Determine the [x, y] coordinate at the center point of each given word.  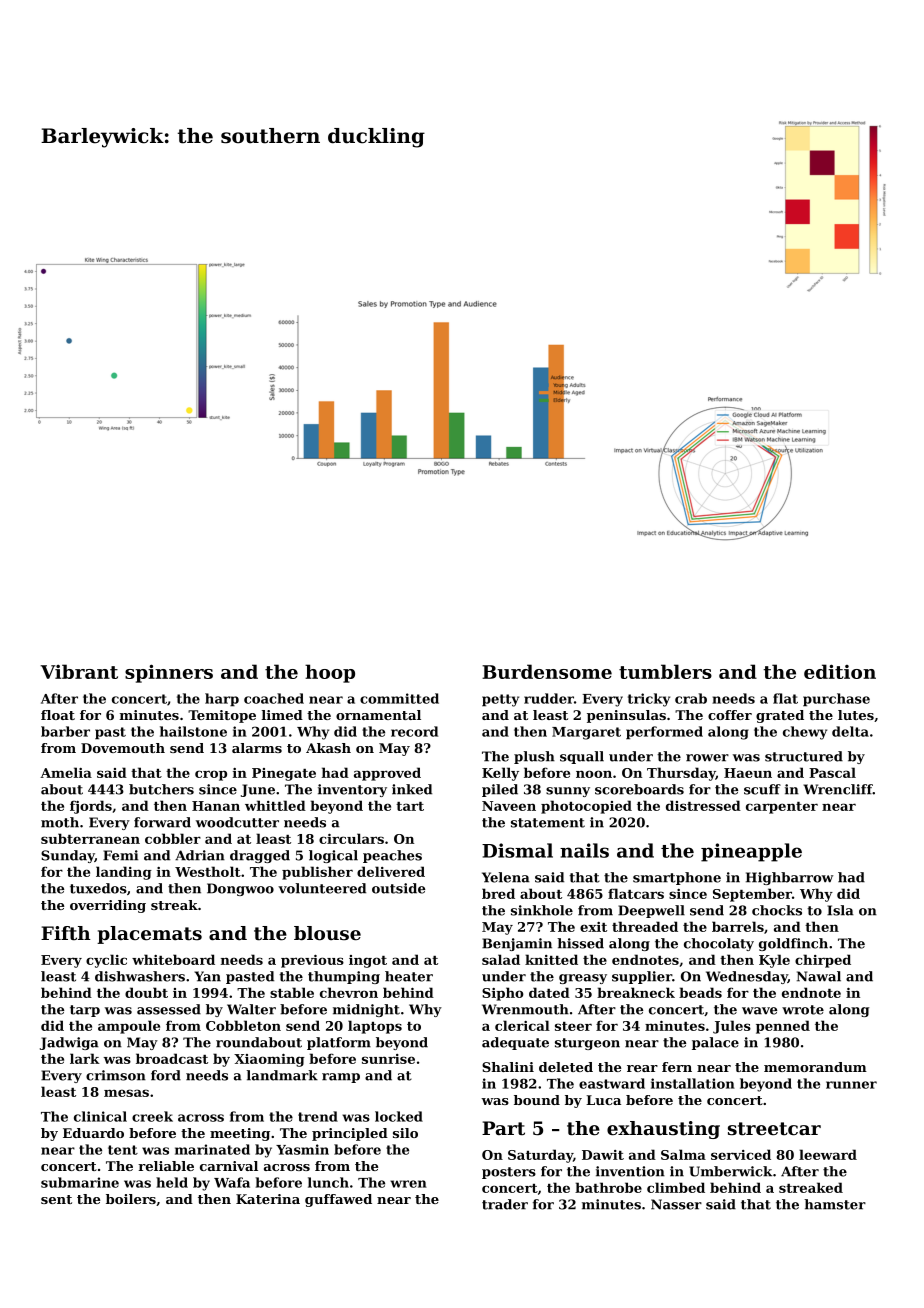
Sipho [503, 994]
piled [500, 790]
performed [664, 733]
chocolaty [719, 944]
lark [85, 1058]
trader [505, 1204]
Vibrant [79, 671]
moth [60, 822]
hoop [330, 673]
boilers [131, 1199]
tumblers [665, 671]
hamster [835, 1204]
